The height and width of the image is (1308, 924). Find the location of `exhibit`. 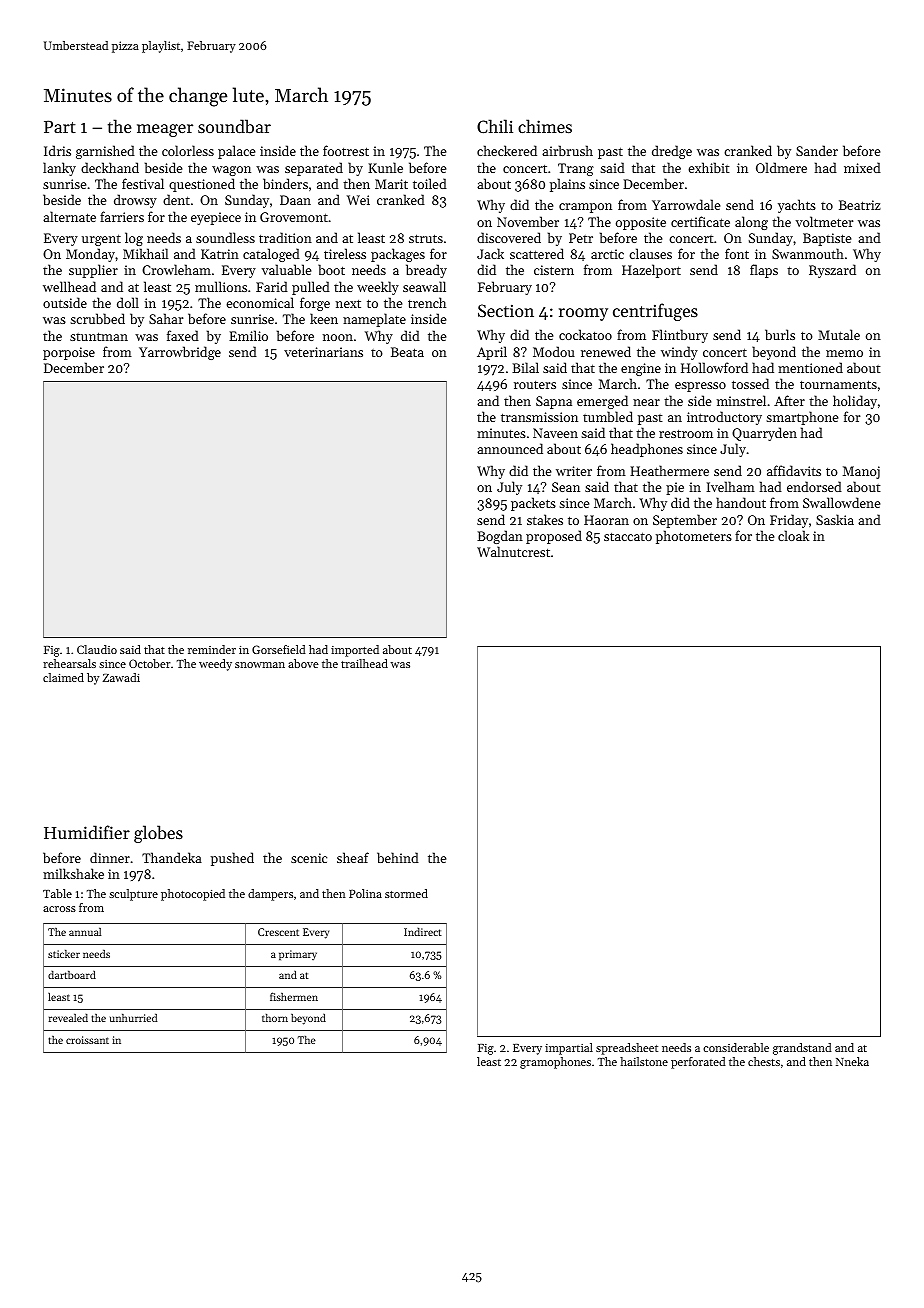

exhibit is located at coordinates (709, 167).
